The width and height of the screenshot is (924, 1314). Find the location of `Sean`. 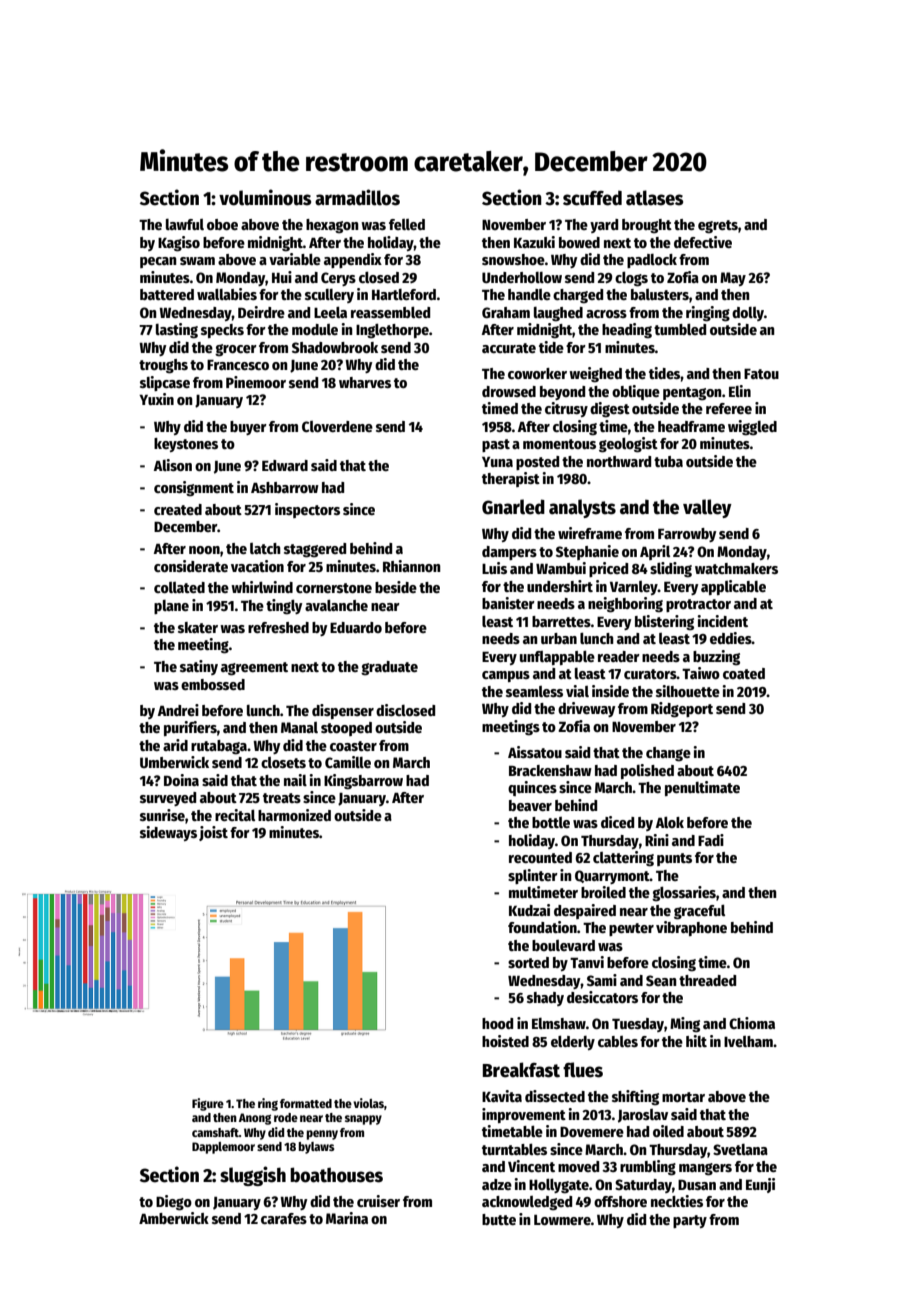

Sean is located at coordinates (661, 980).
